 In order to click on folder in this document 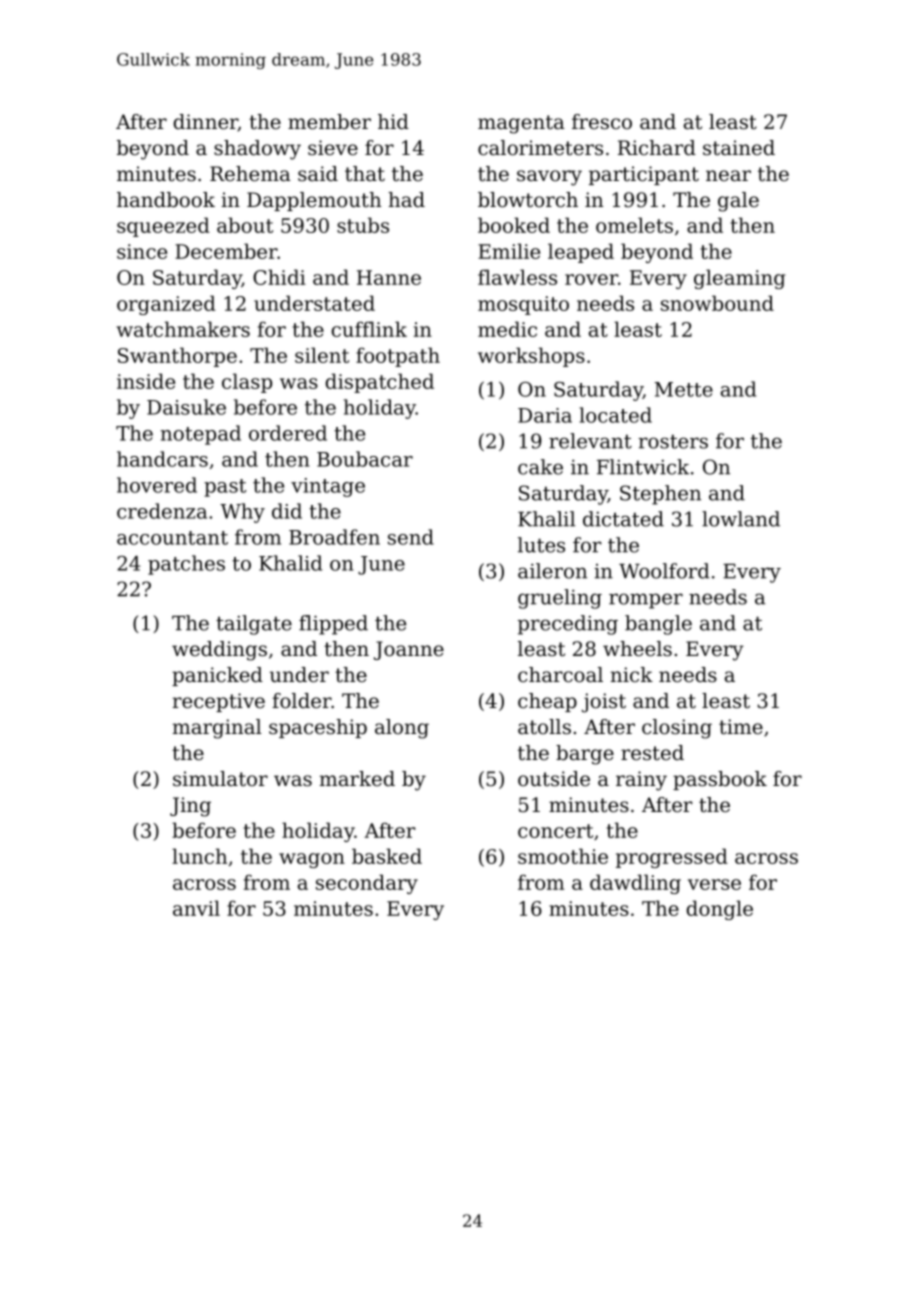, I will do `click(301, 701)`.
